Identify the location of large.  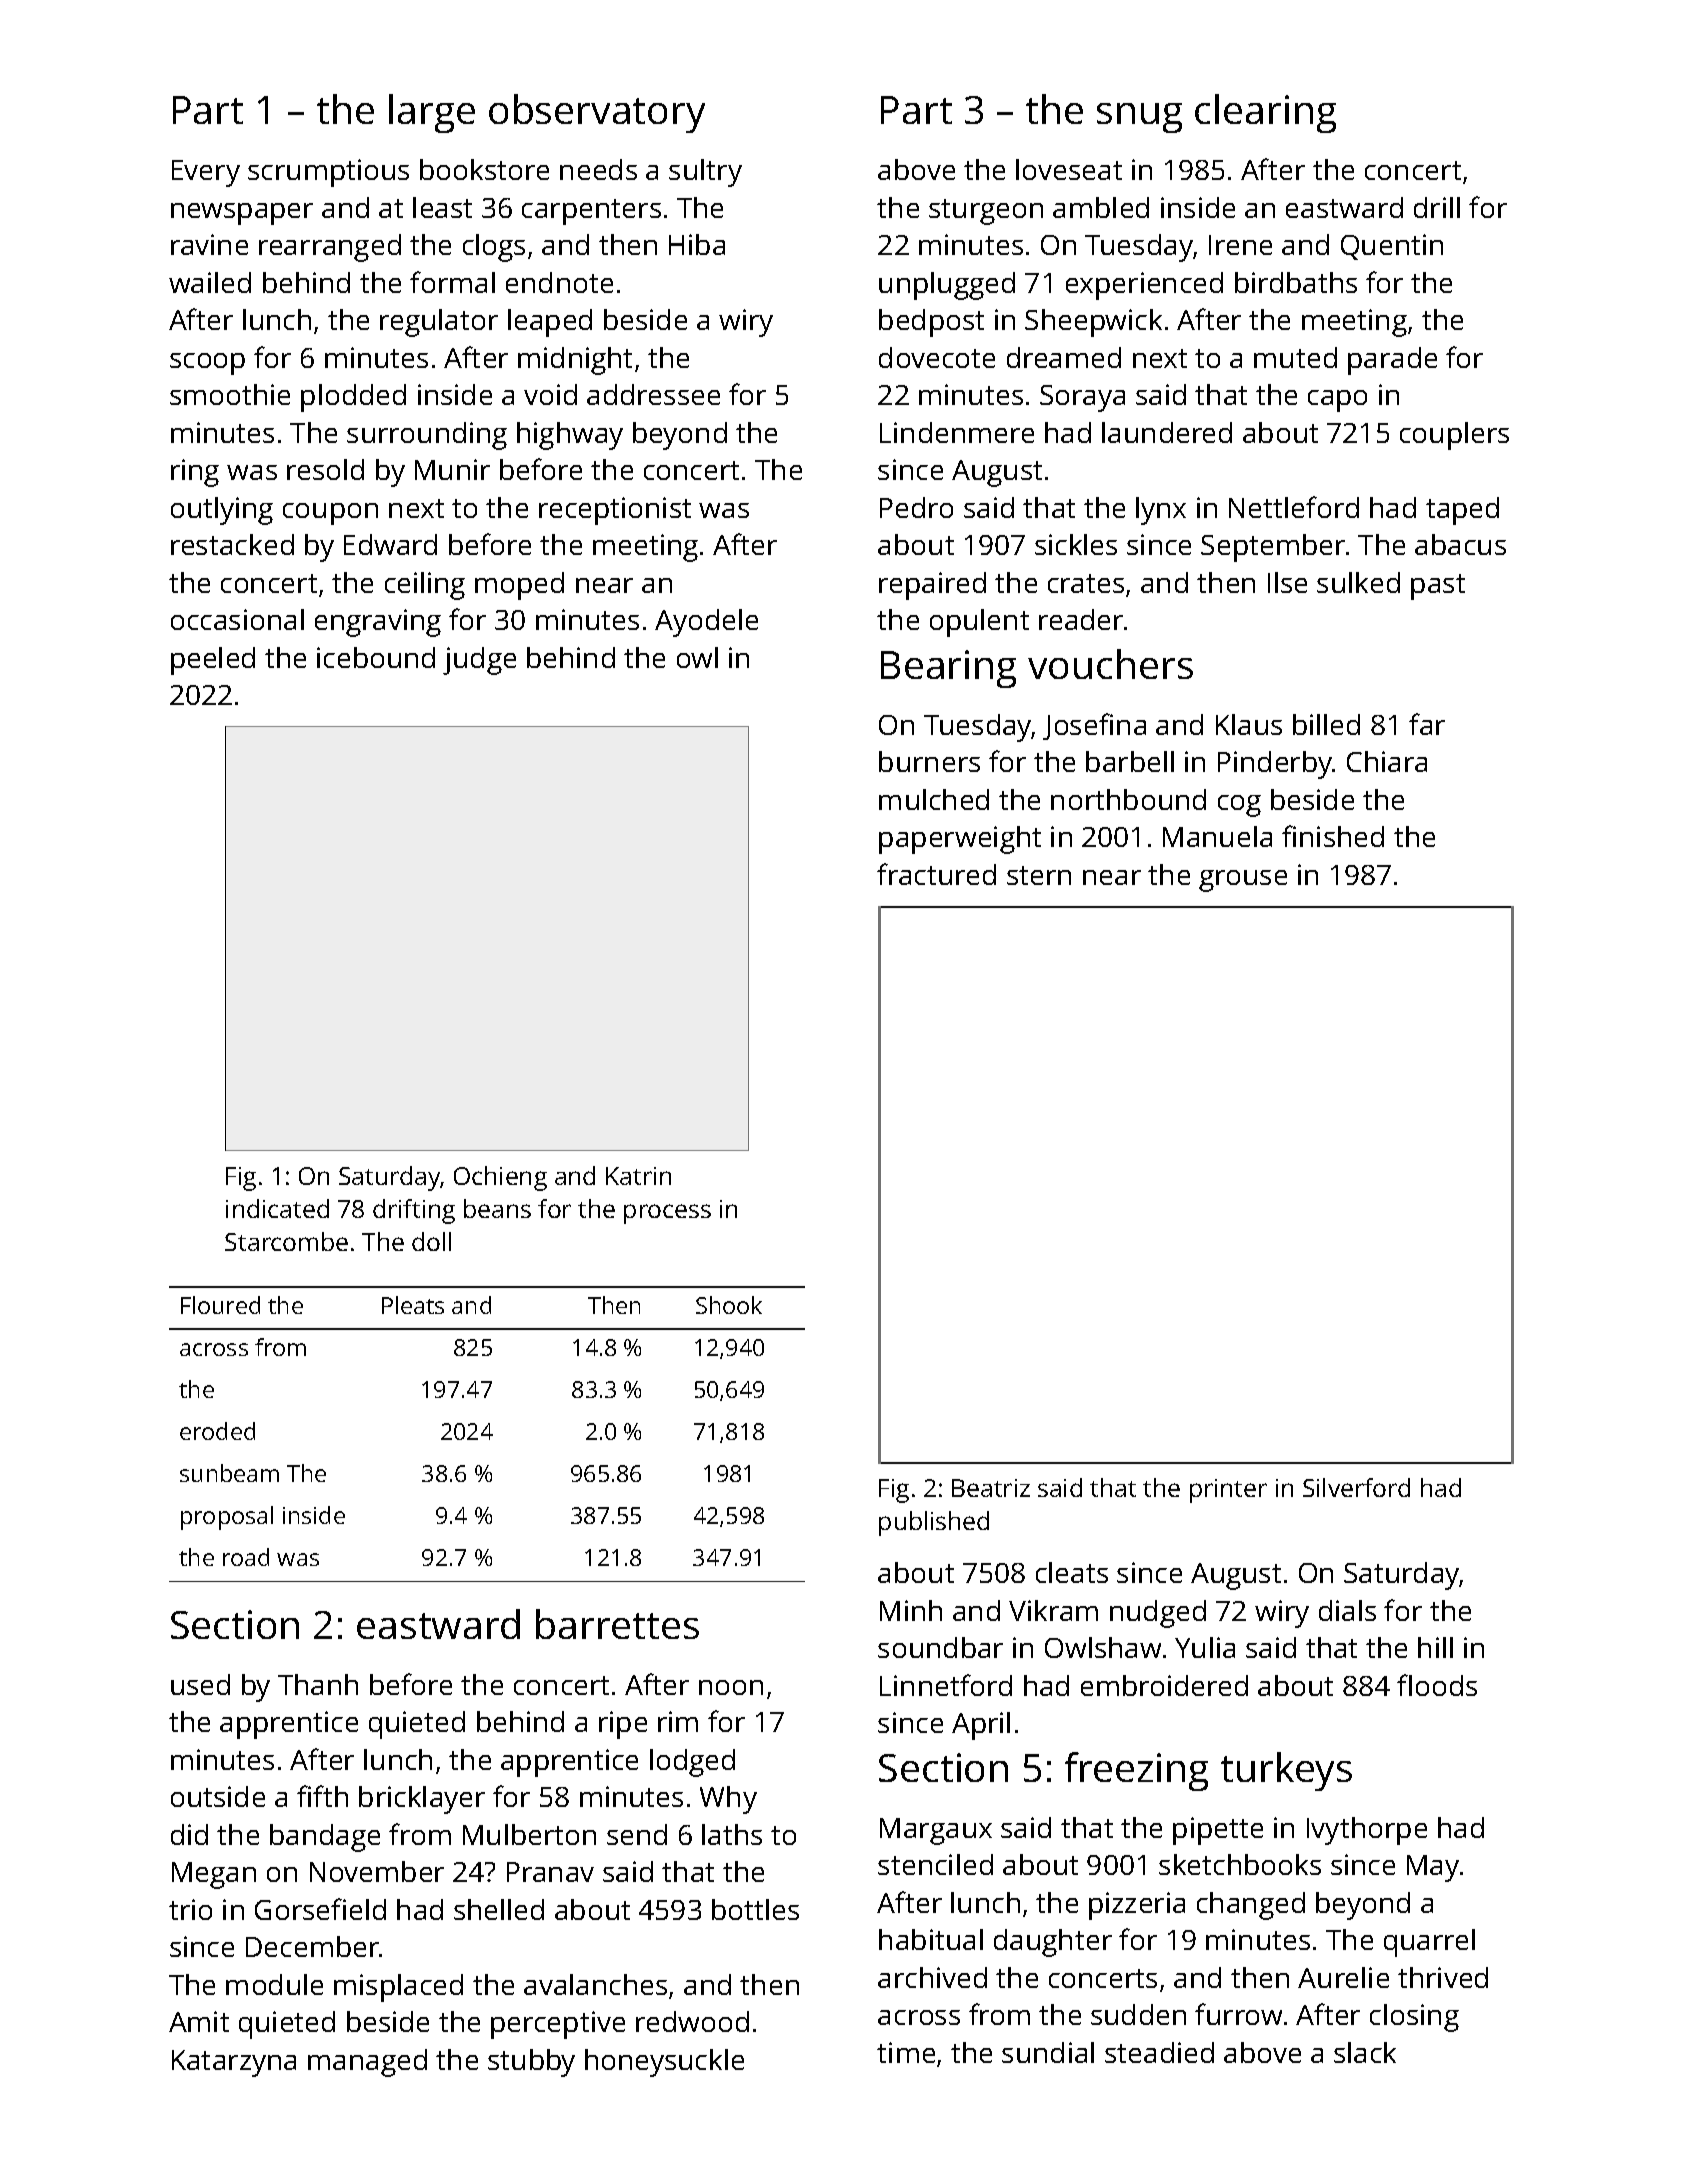
(432, 113).
